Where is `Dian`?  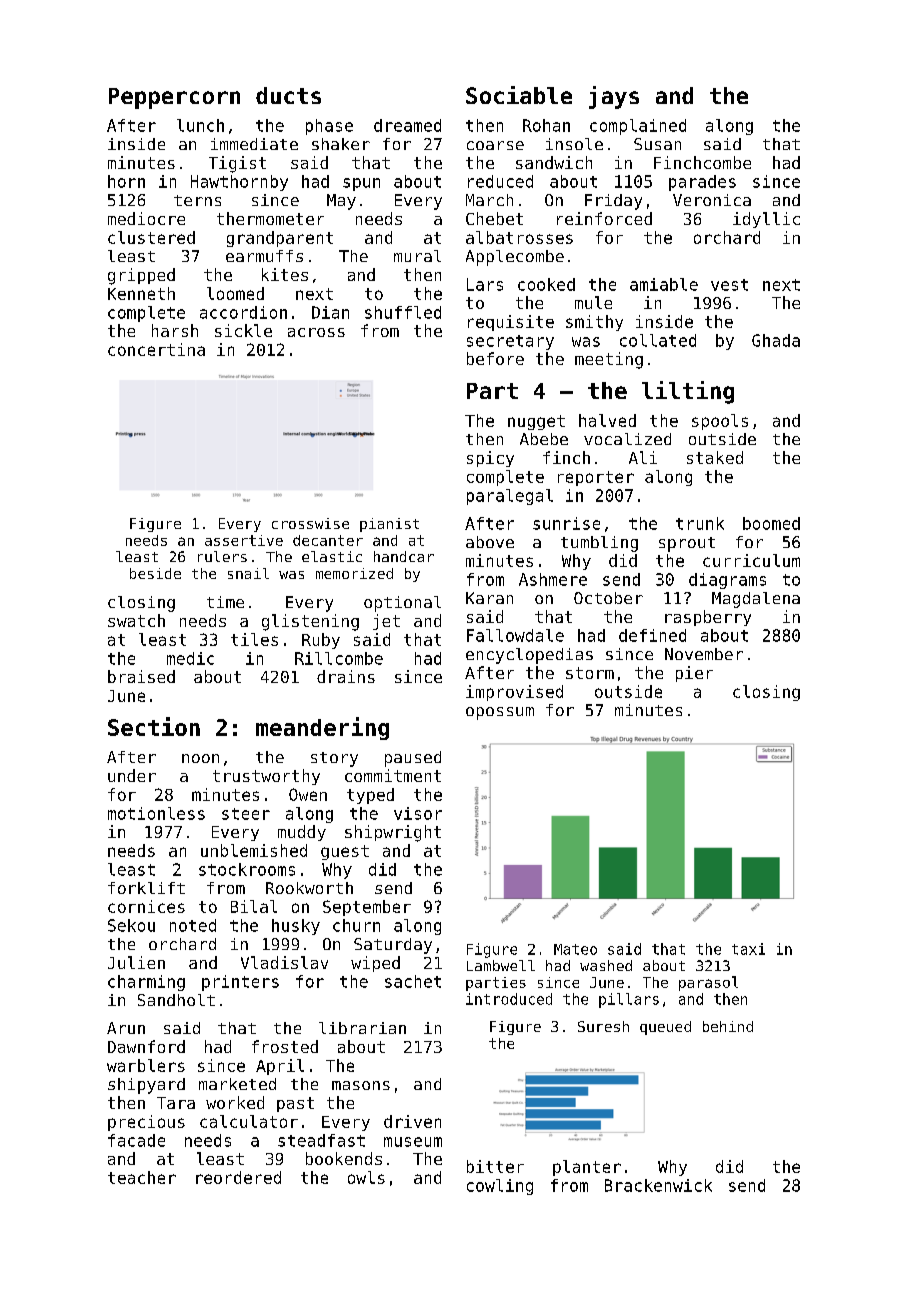
Dian is located at coordinates (330, 312).
